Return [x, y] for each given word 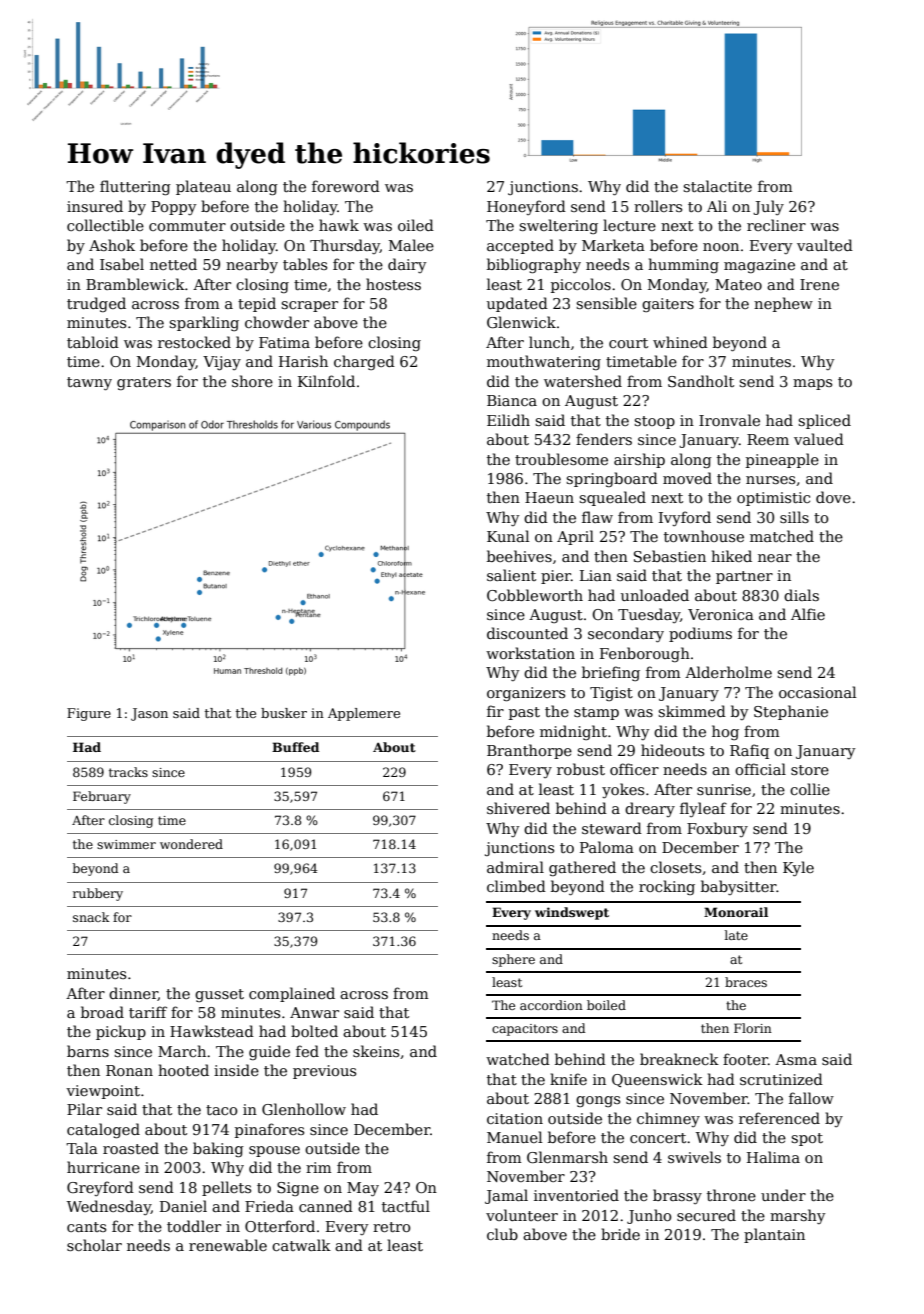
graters [144, 383]
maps [812, 384]
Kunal [508, 536]
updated [517, 304]
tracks [128, 772]
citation [515, 1118]
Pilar [84, 1109]
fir [495, 711]
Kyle [798, 868]
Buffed [295, 747]
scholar [94, 1245]
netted [173, 264]
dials [801, 595]
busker [284, 713]
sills [794, 517]
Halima [773, 1157]
